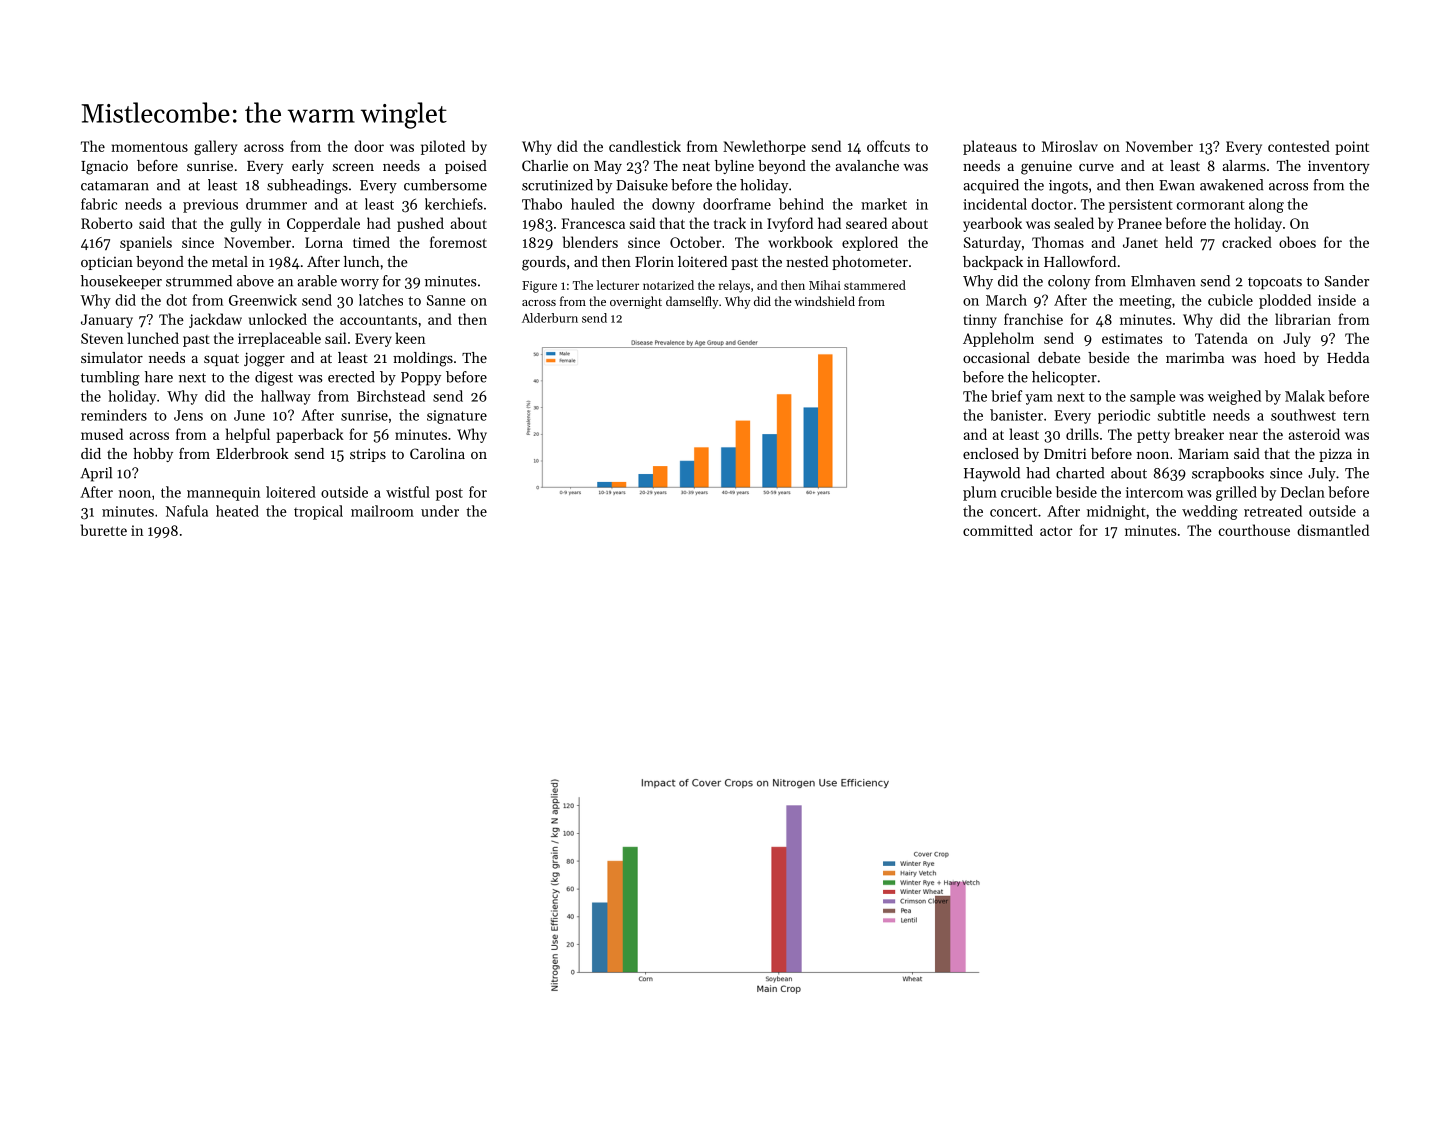 This image has height=1121, width=1450. What do you see at coordinates (888, 146) in the image?
I see `offcuts` at bounding box center [888, 146].
